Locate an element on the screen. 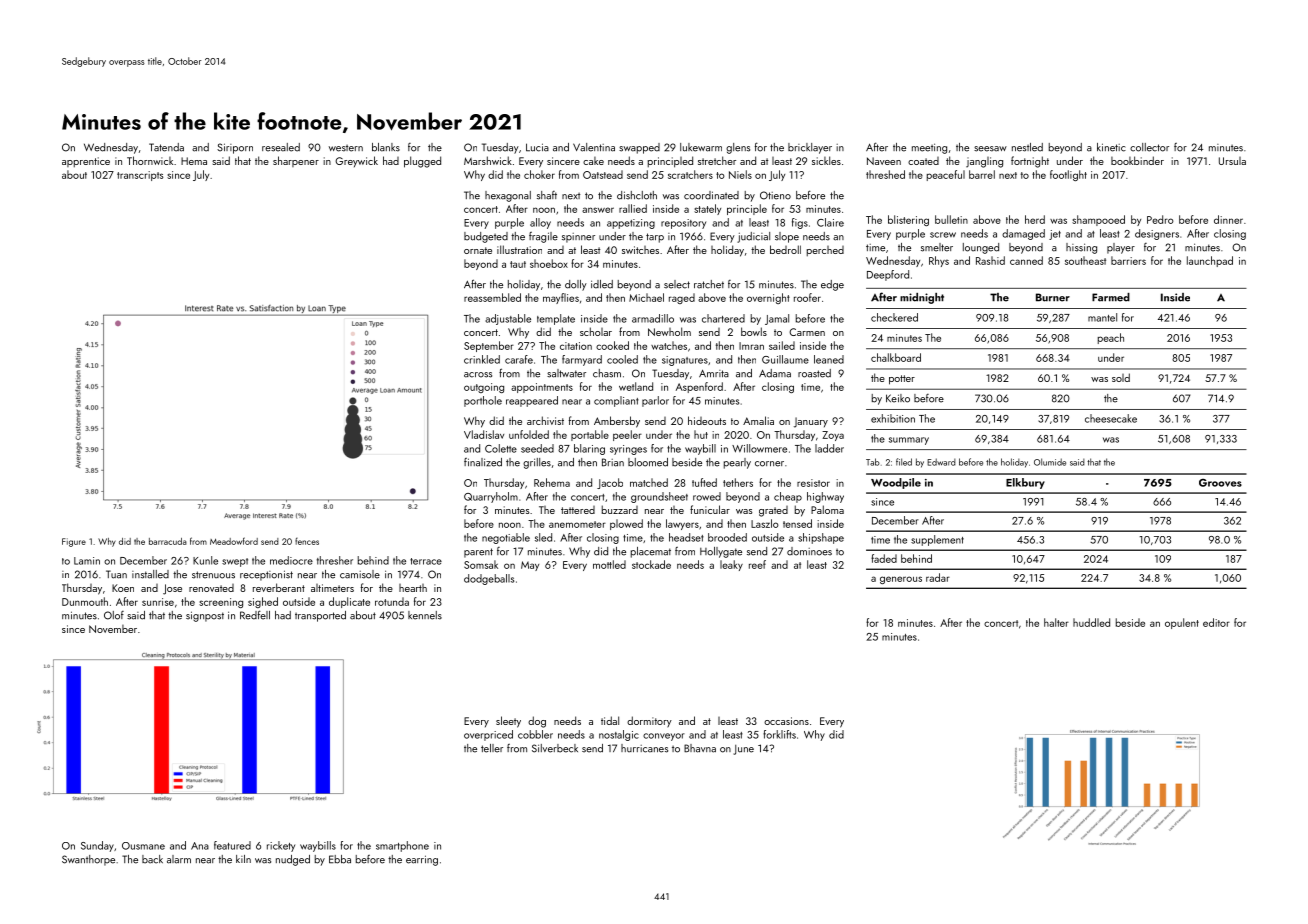 Image resolution: width=1308 pixels, height=924 pixels. Ousmane is located at coordinates (143, 846).
